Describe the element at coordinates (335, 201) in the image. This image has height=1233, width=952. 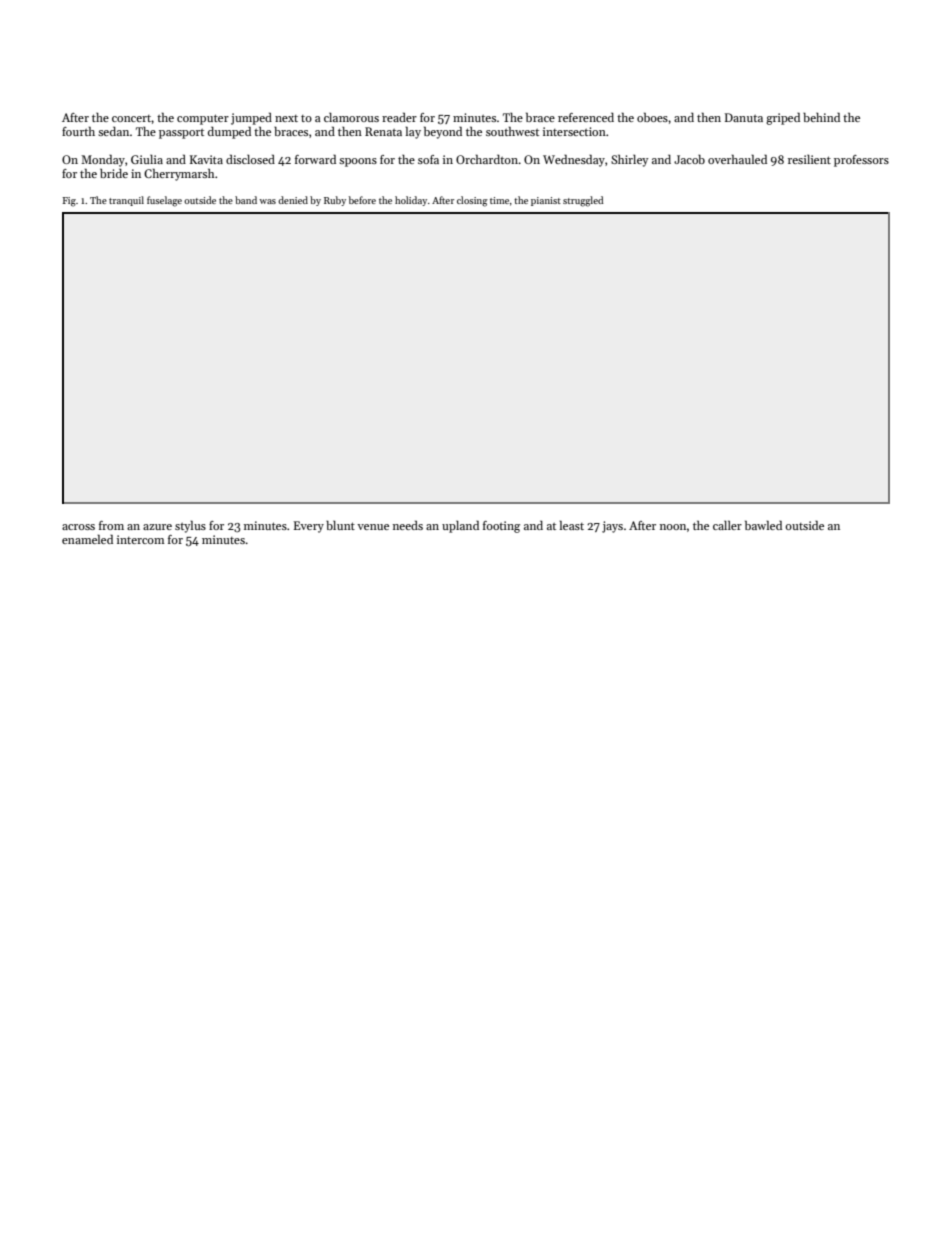
I see `Ruby` at that location.
